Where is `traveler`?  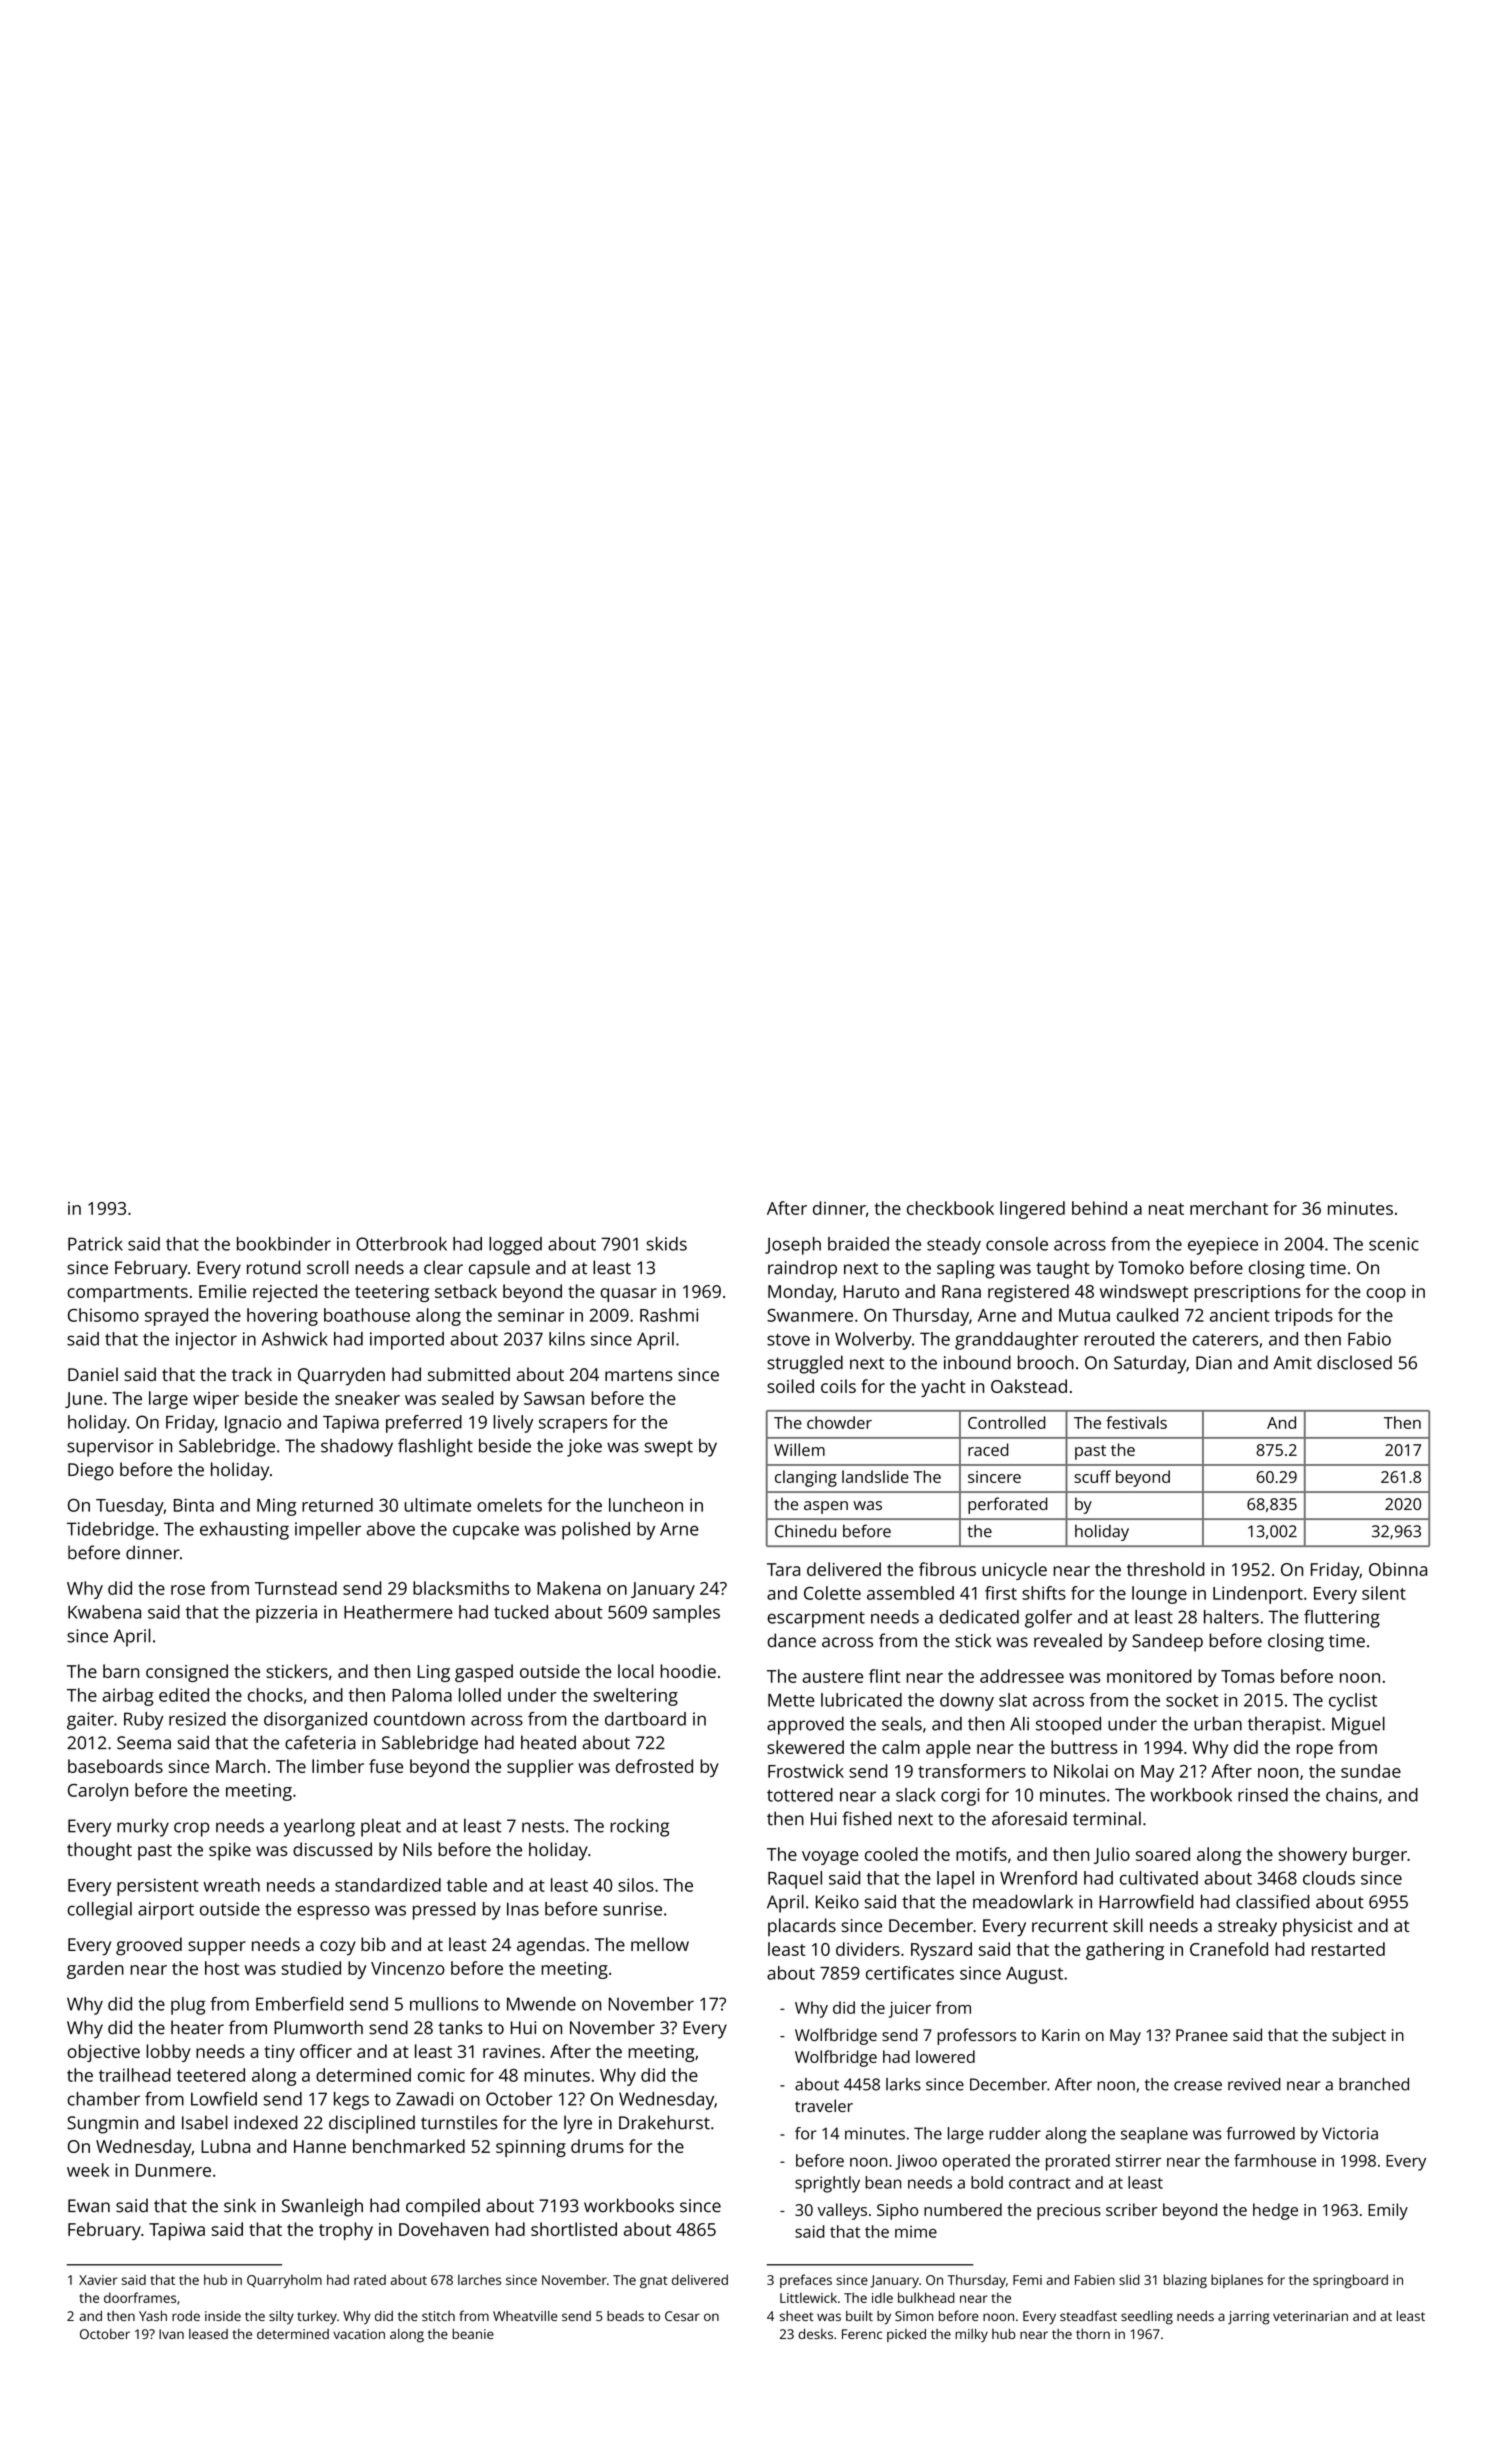
traveler is located at coordinates (824, 2105).
